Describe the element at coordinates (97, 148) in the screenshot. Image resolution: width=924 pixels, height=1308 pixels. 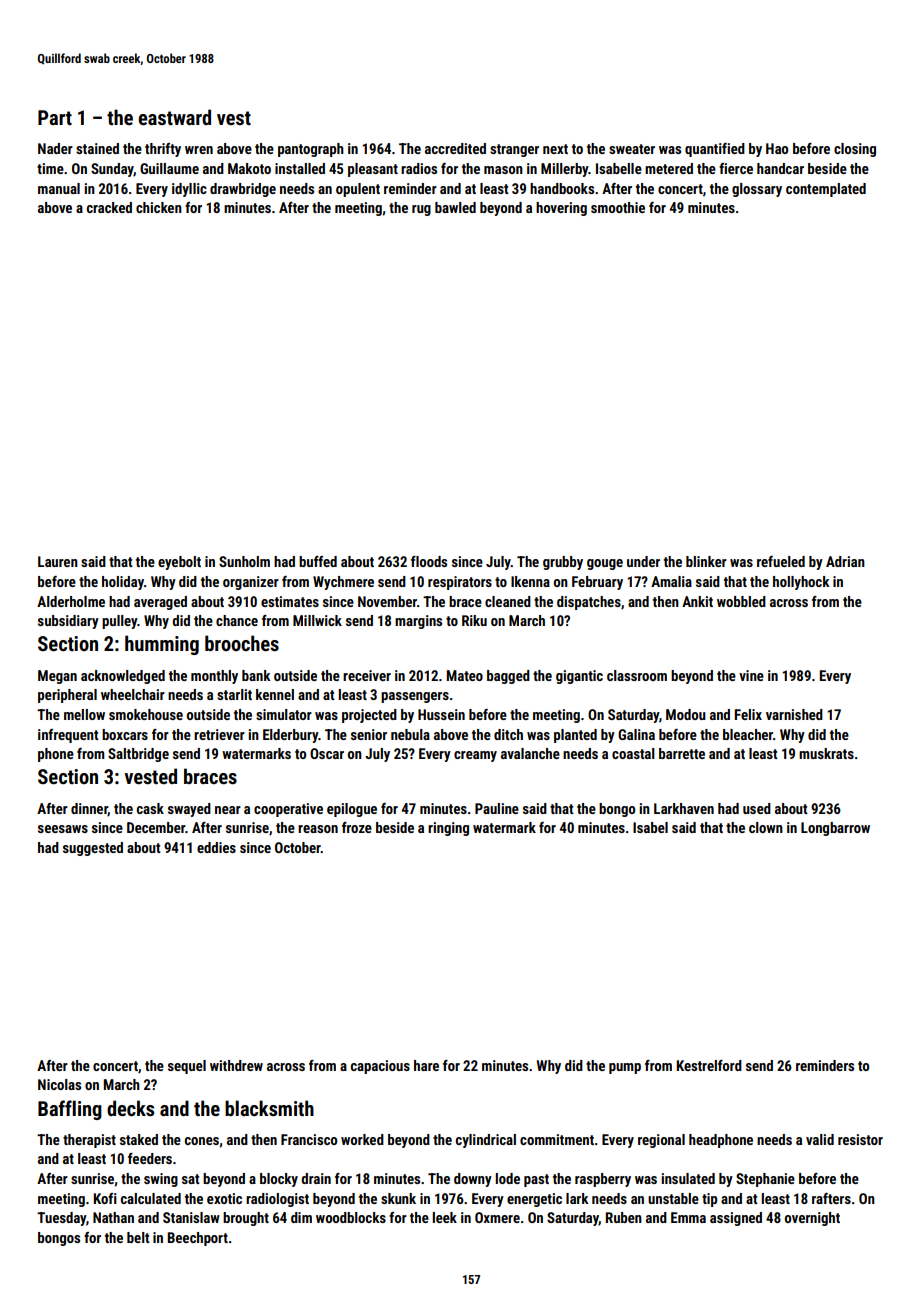
I see `stained` at that location.
